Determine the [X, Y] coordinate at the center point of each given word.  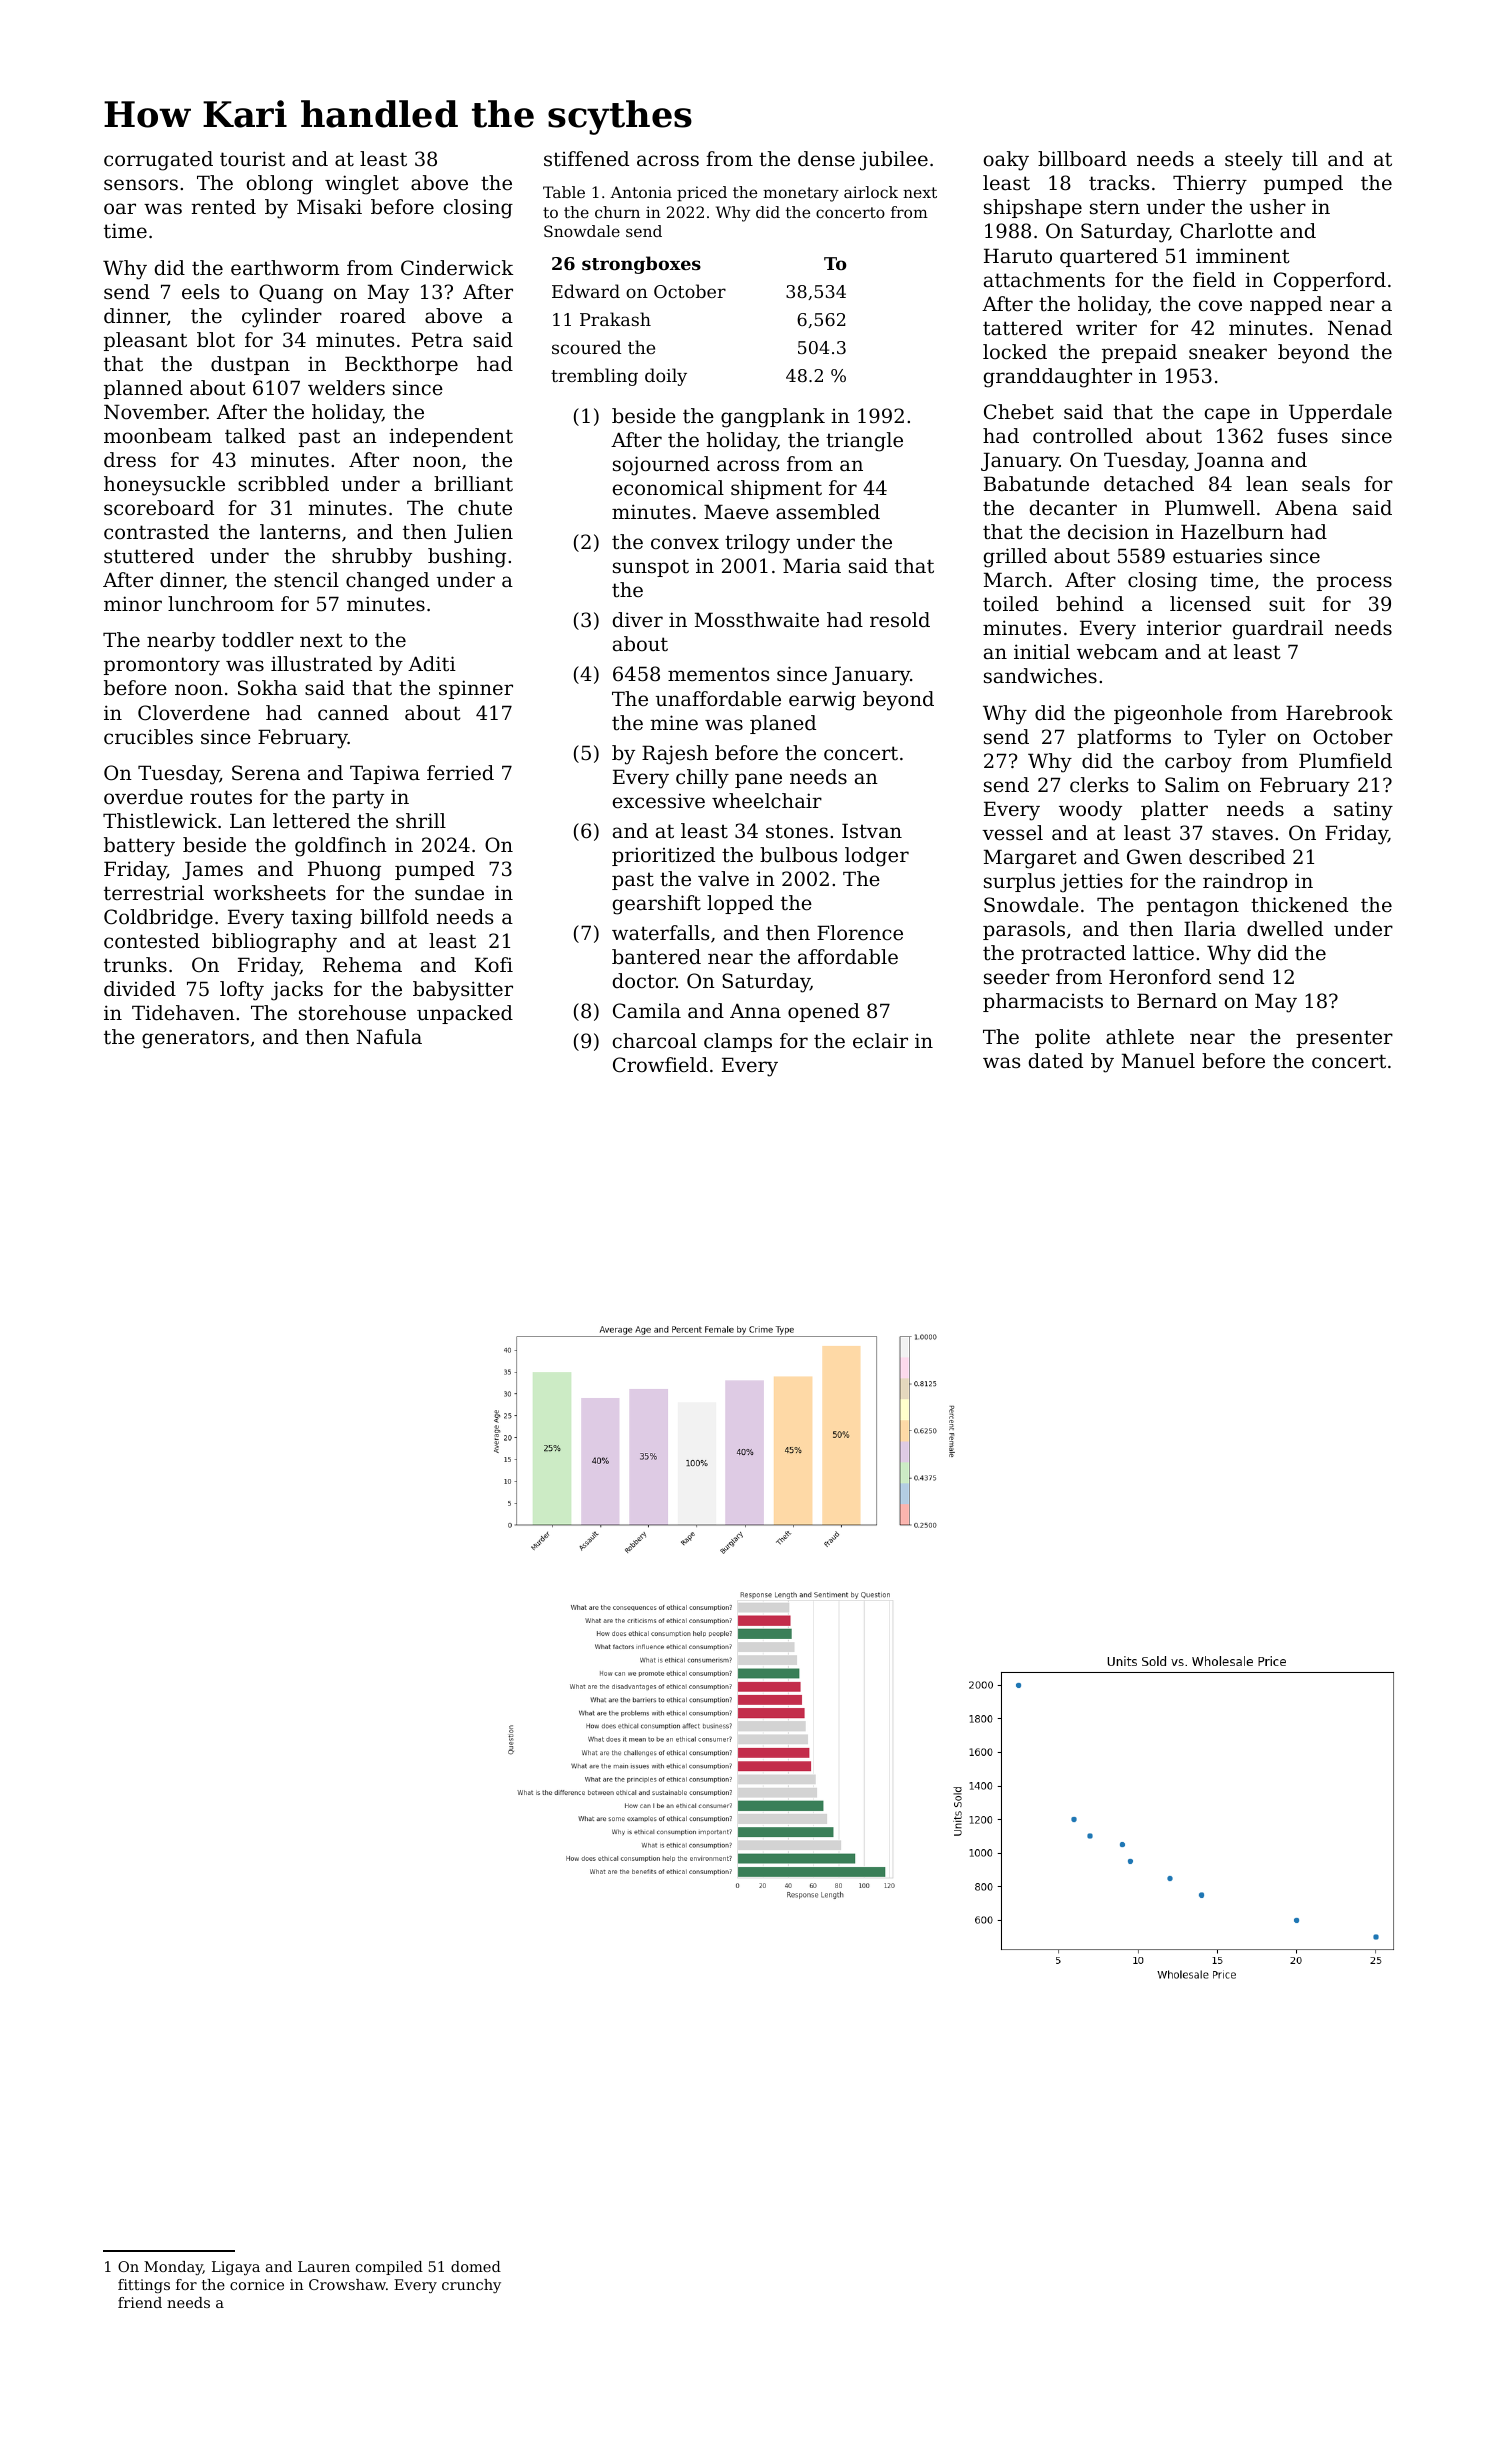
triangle [864, 442]
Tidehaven [183, 1013]
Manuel [1158, 1061]
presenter [1344, 1039]
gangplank [773, 418]
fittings [144, 2286]
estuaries [1217, 556]
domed [476, 2266]
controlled [1083, 436]
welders [346, 388]
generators [195, 1039]
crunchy [471, 2286]
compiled [389, 2268]
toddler [258, 640]
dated [1056, 1061]
